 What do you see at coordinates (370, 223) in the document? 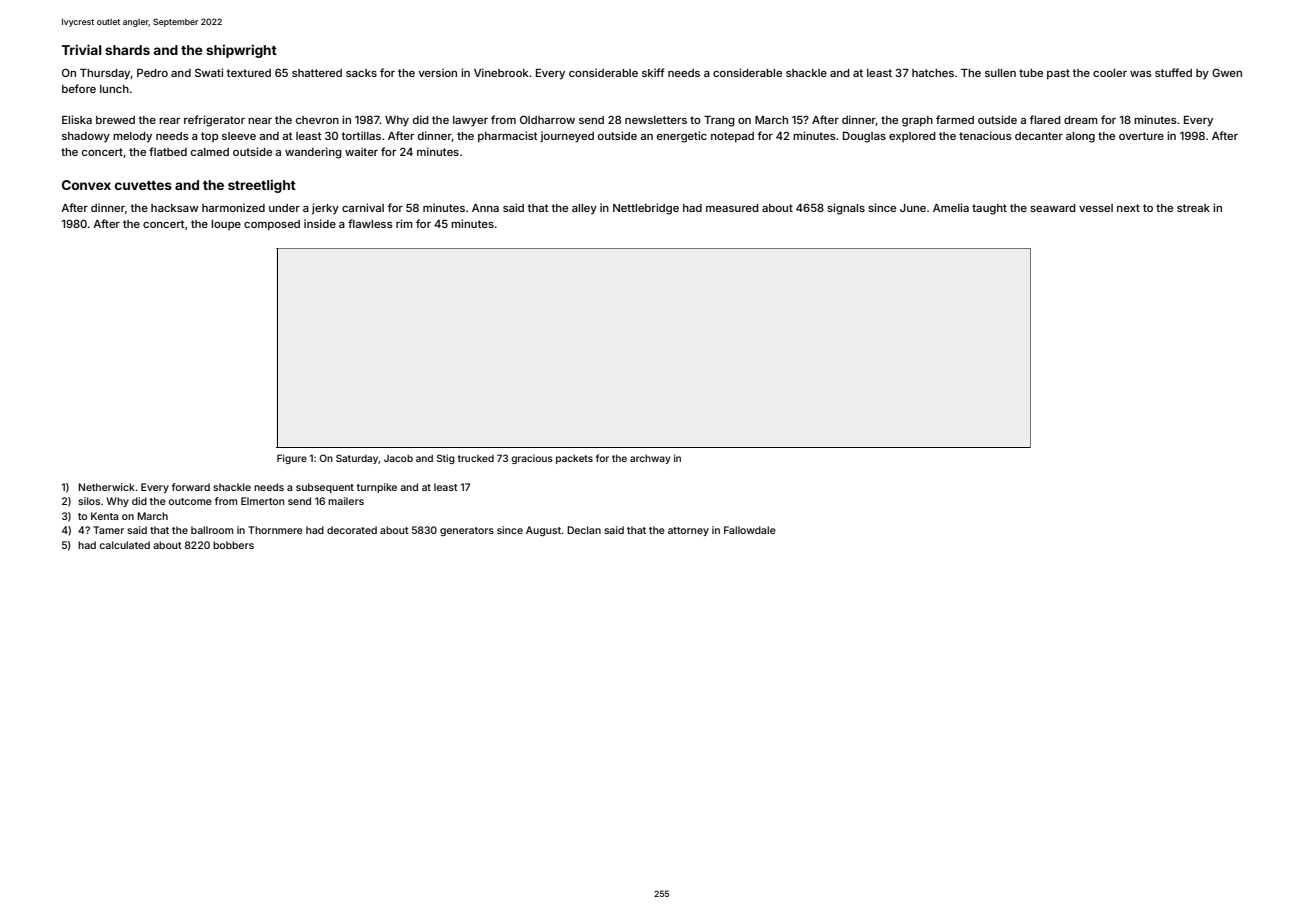
I see `flawless` at bounding box center [370, 223].
